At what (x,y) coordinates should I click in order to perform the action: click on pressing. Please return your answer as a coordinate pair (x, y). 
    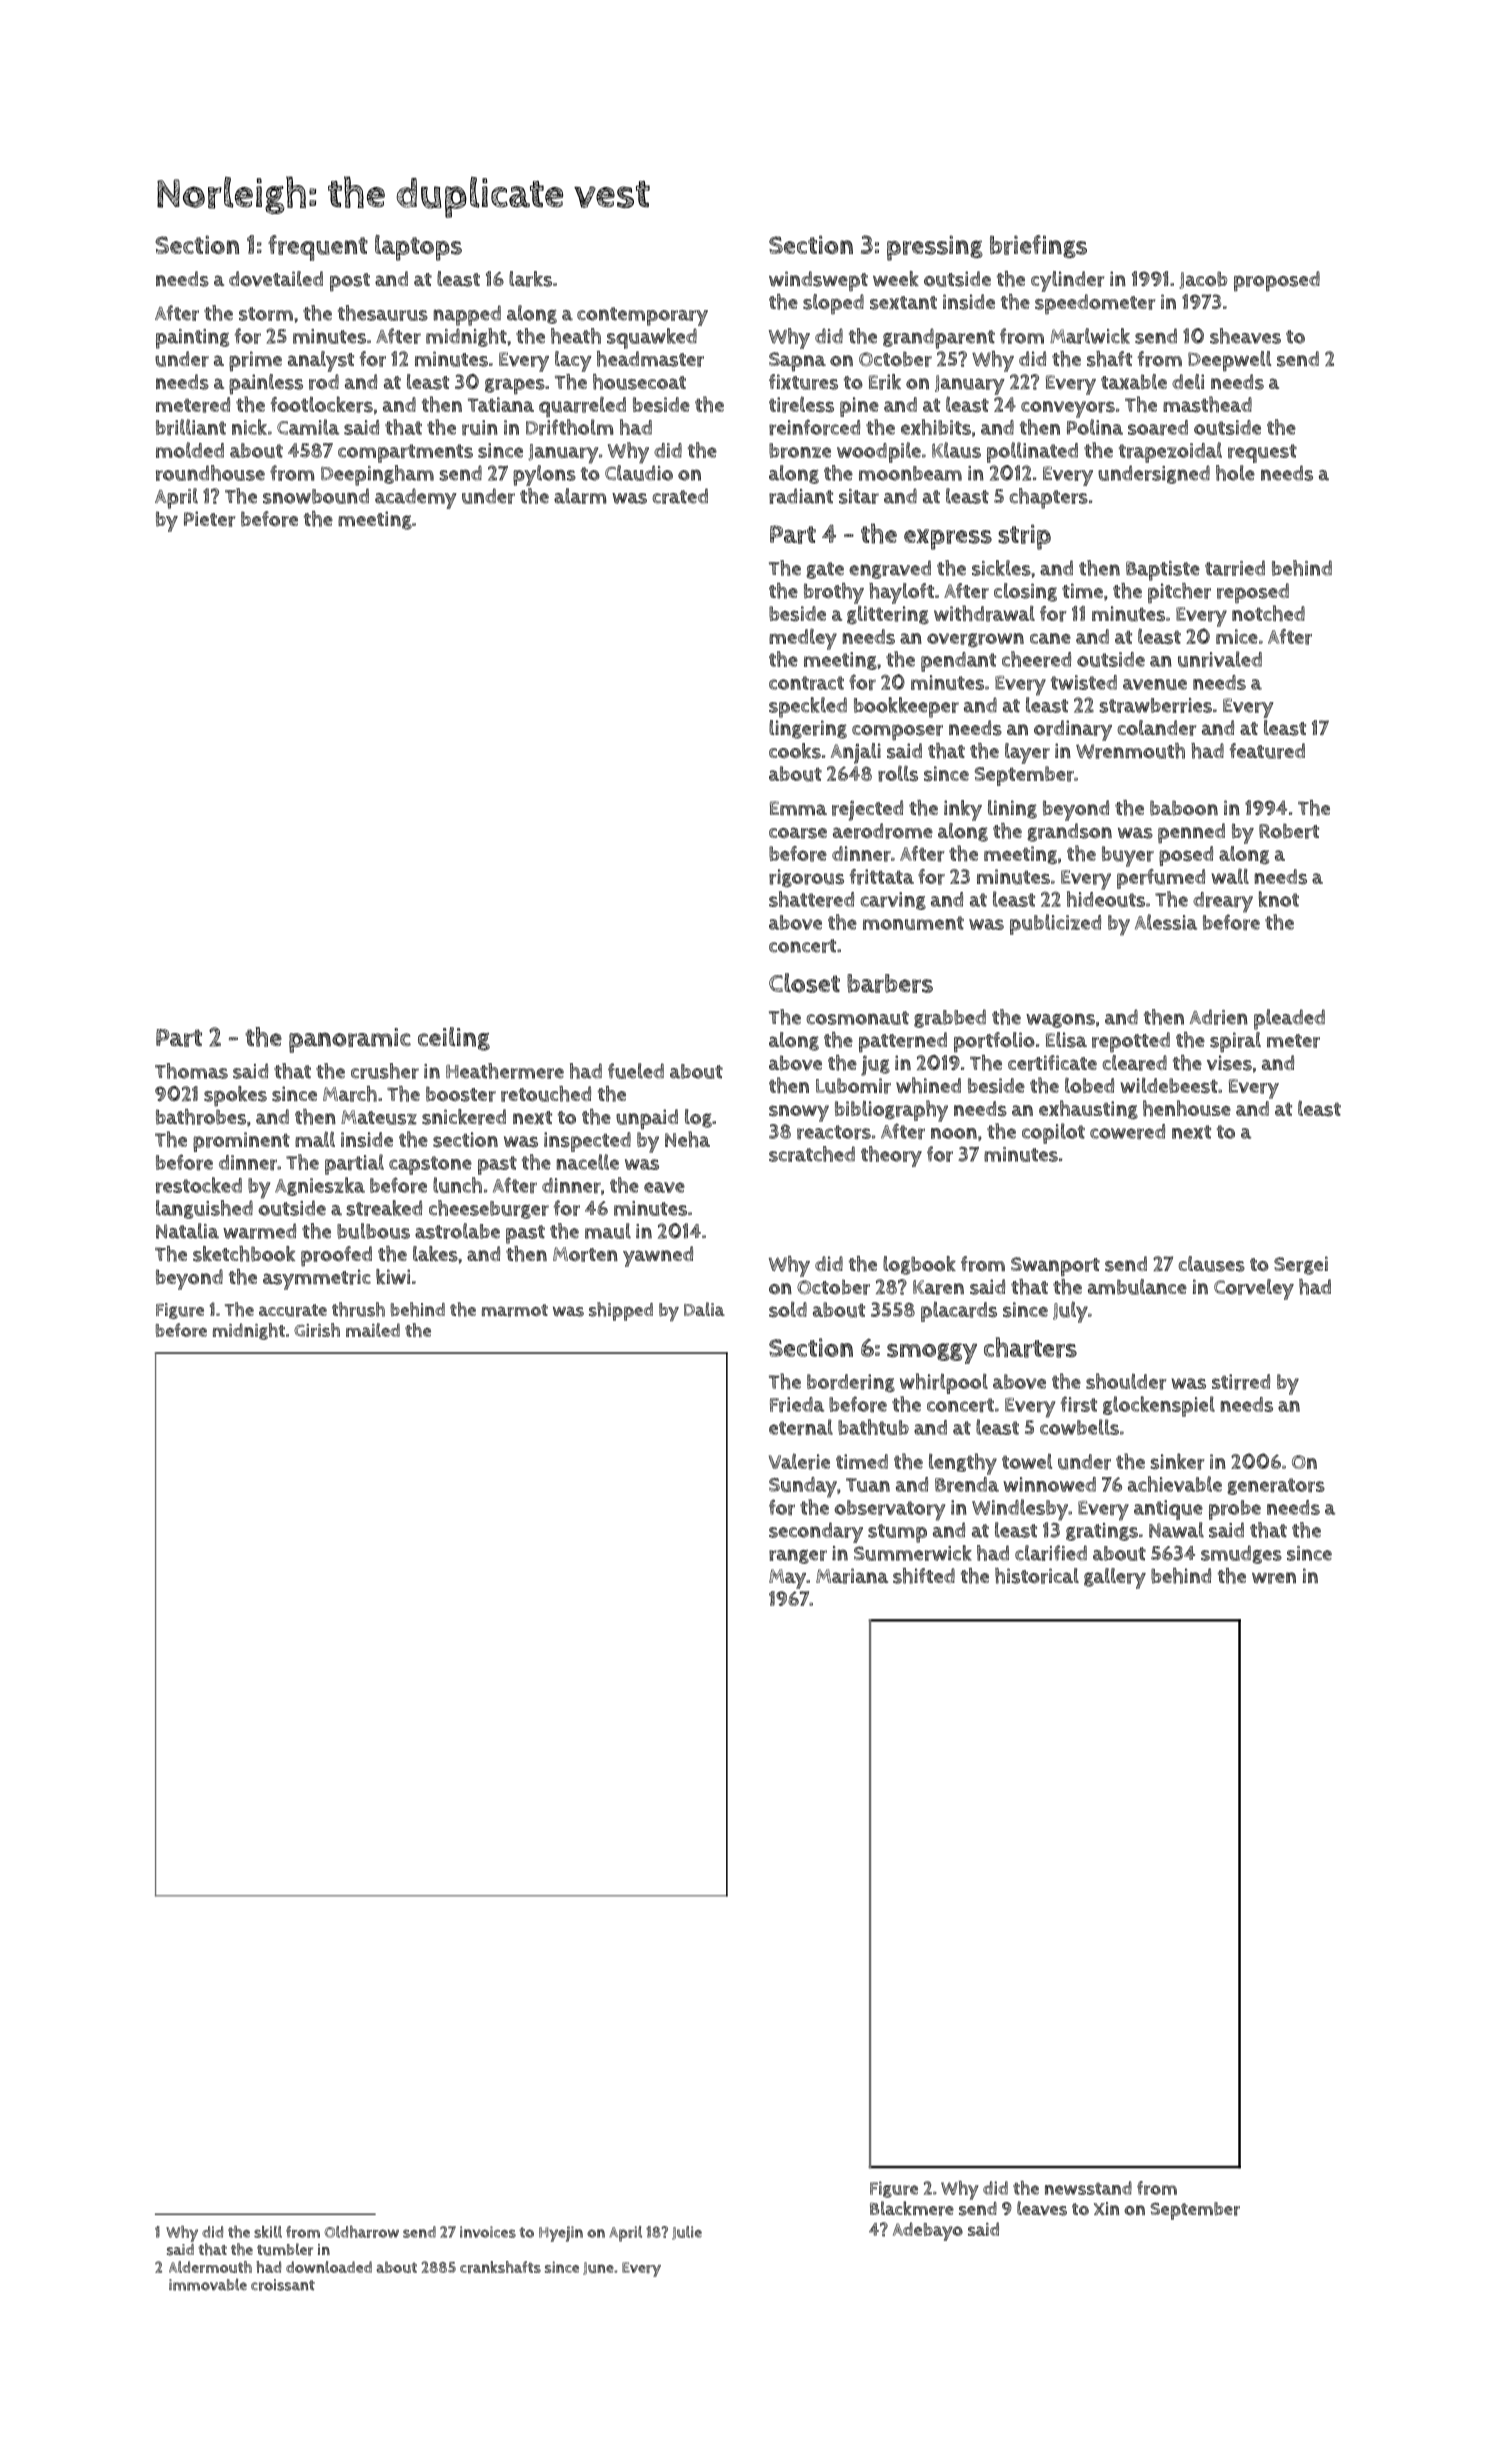
    Looking at the image, I should click on (935, 248).
